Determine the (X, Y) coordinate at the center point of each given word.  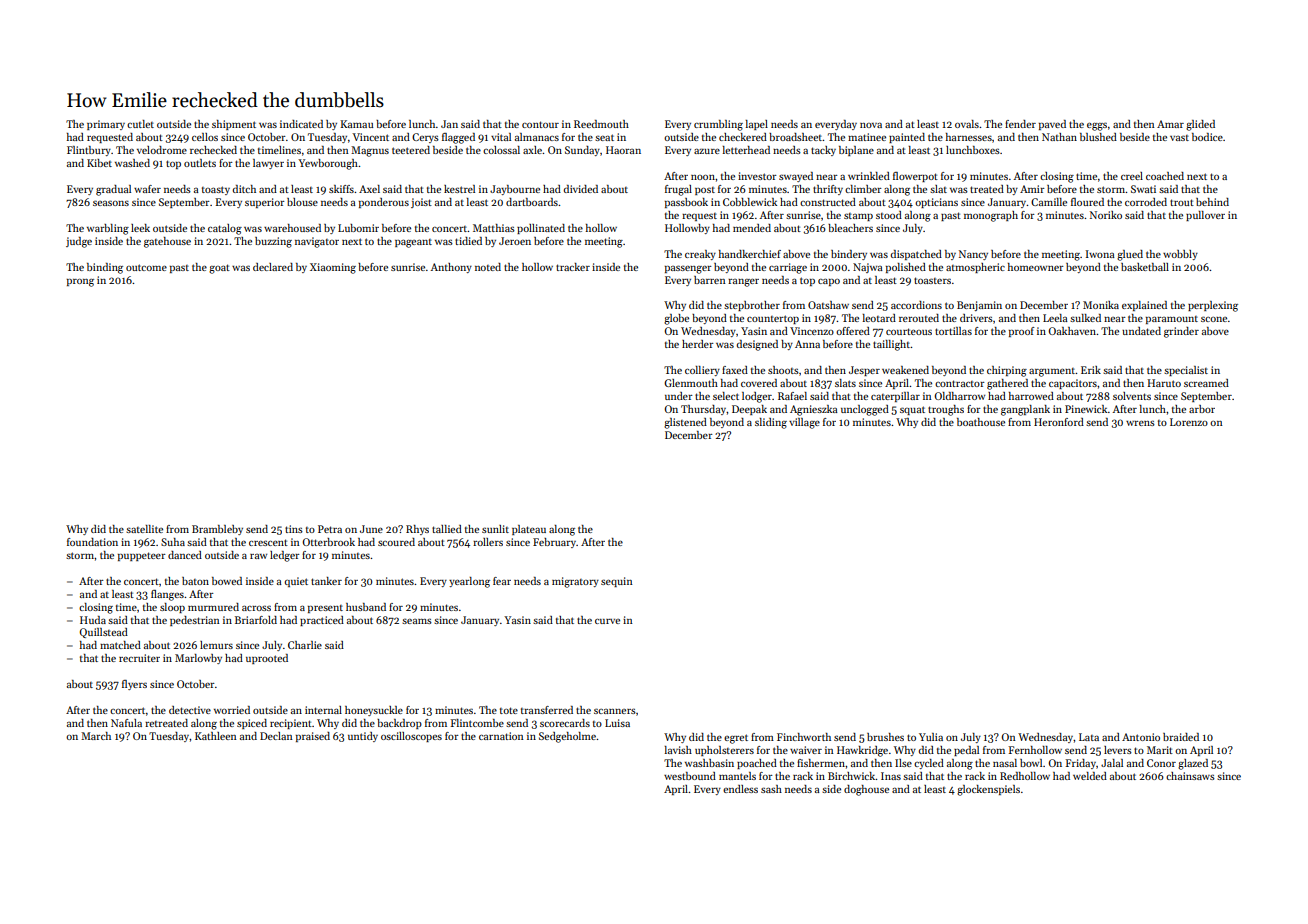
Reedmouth (601, 124)
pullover (1205, 216)
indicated (301, 124)
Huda (93, 620)
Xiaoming (333, 268)
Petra (330, 529)
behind (1212, 202)
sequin (617, 582)
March (96, 736)
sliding (771, 423)
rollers (488, 542)
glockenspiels (988, 790)
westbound (690, 776)
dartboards (532, 202)
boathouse (981, 422)
